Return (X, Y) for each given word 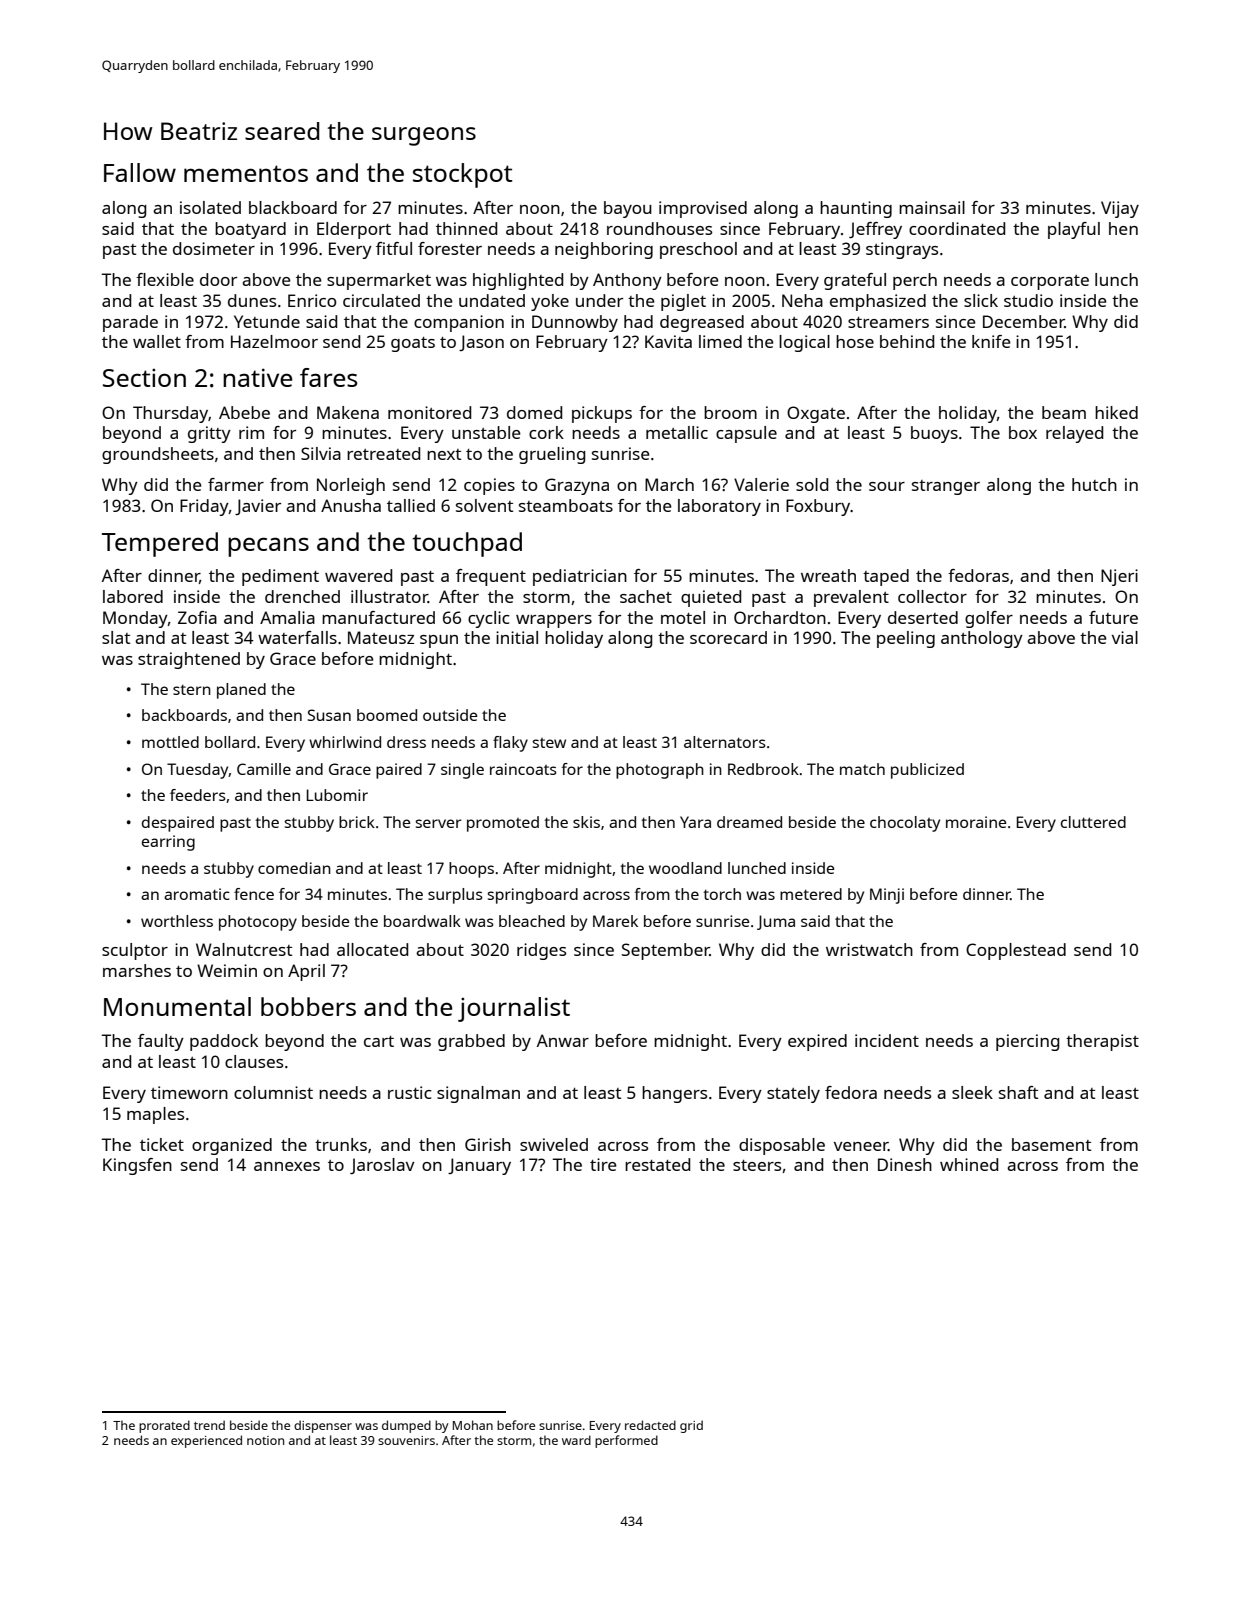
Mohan (473, 1425)
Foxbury (818, 507)
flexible (165, 279)
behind (907, 341)
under (599, 300)
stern (192, 689)
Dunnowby (575, 323)
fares (329, 377)
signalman (478, 1094)
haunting (856, 209)
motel (683, 617)
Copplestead (1016, 951)
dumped (406, 1426)
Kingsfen (137, 1166)
